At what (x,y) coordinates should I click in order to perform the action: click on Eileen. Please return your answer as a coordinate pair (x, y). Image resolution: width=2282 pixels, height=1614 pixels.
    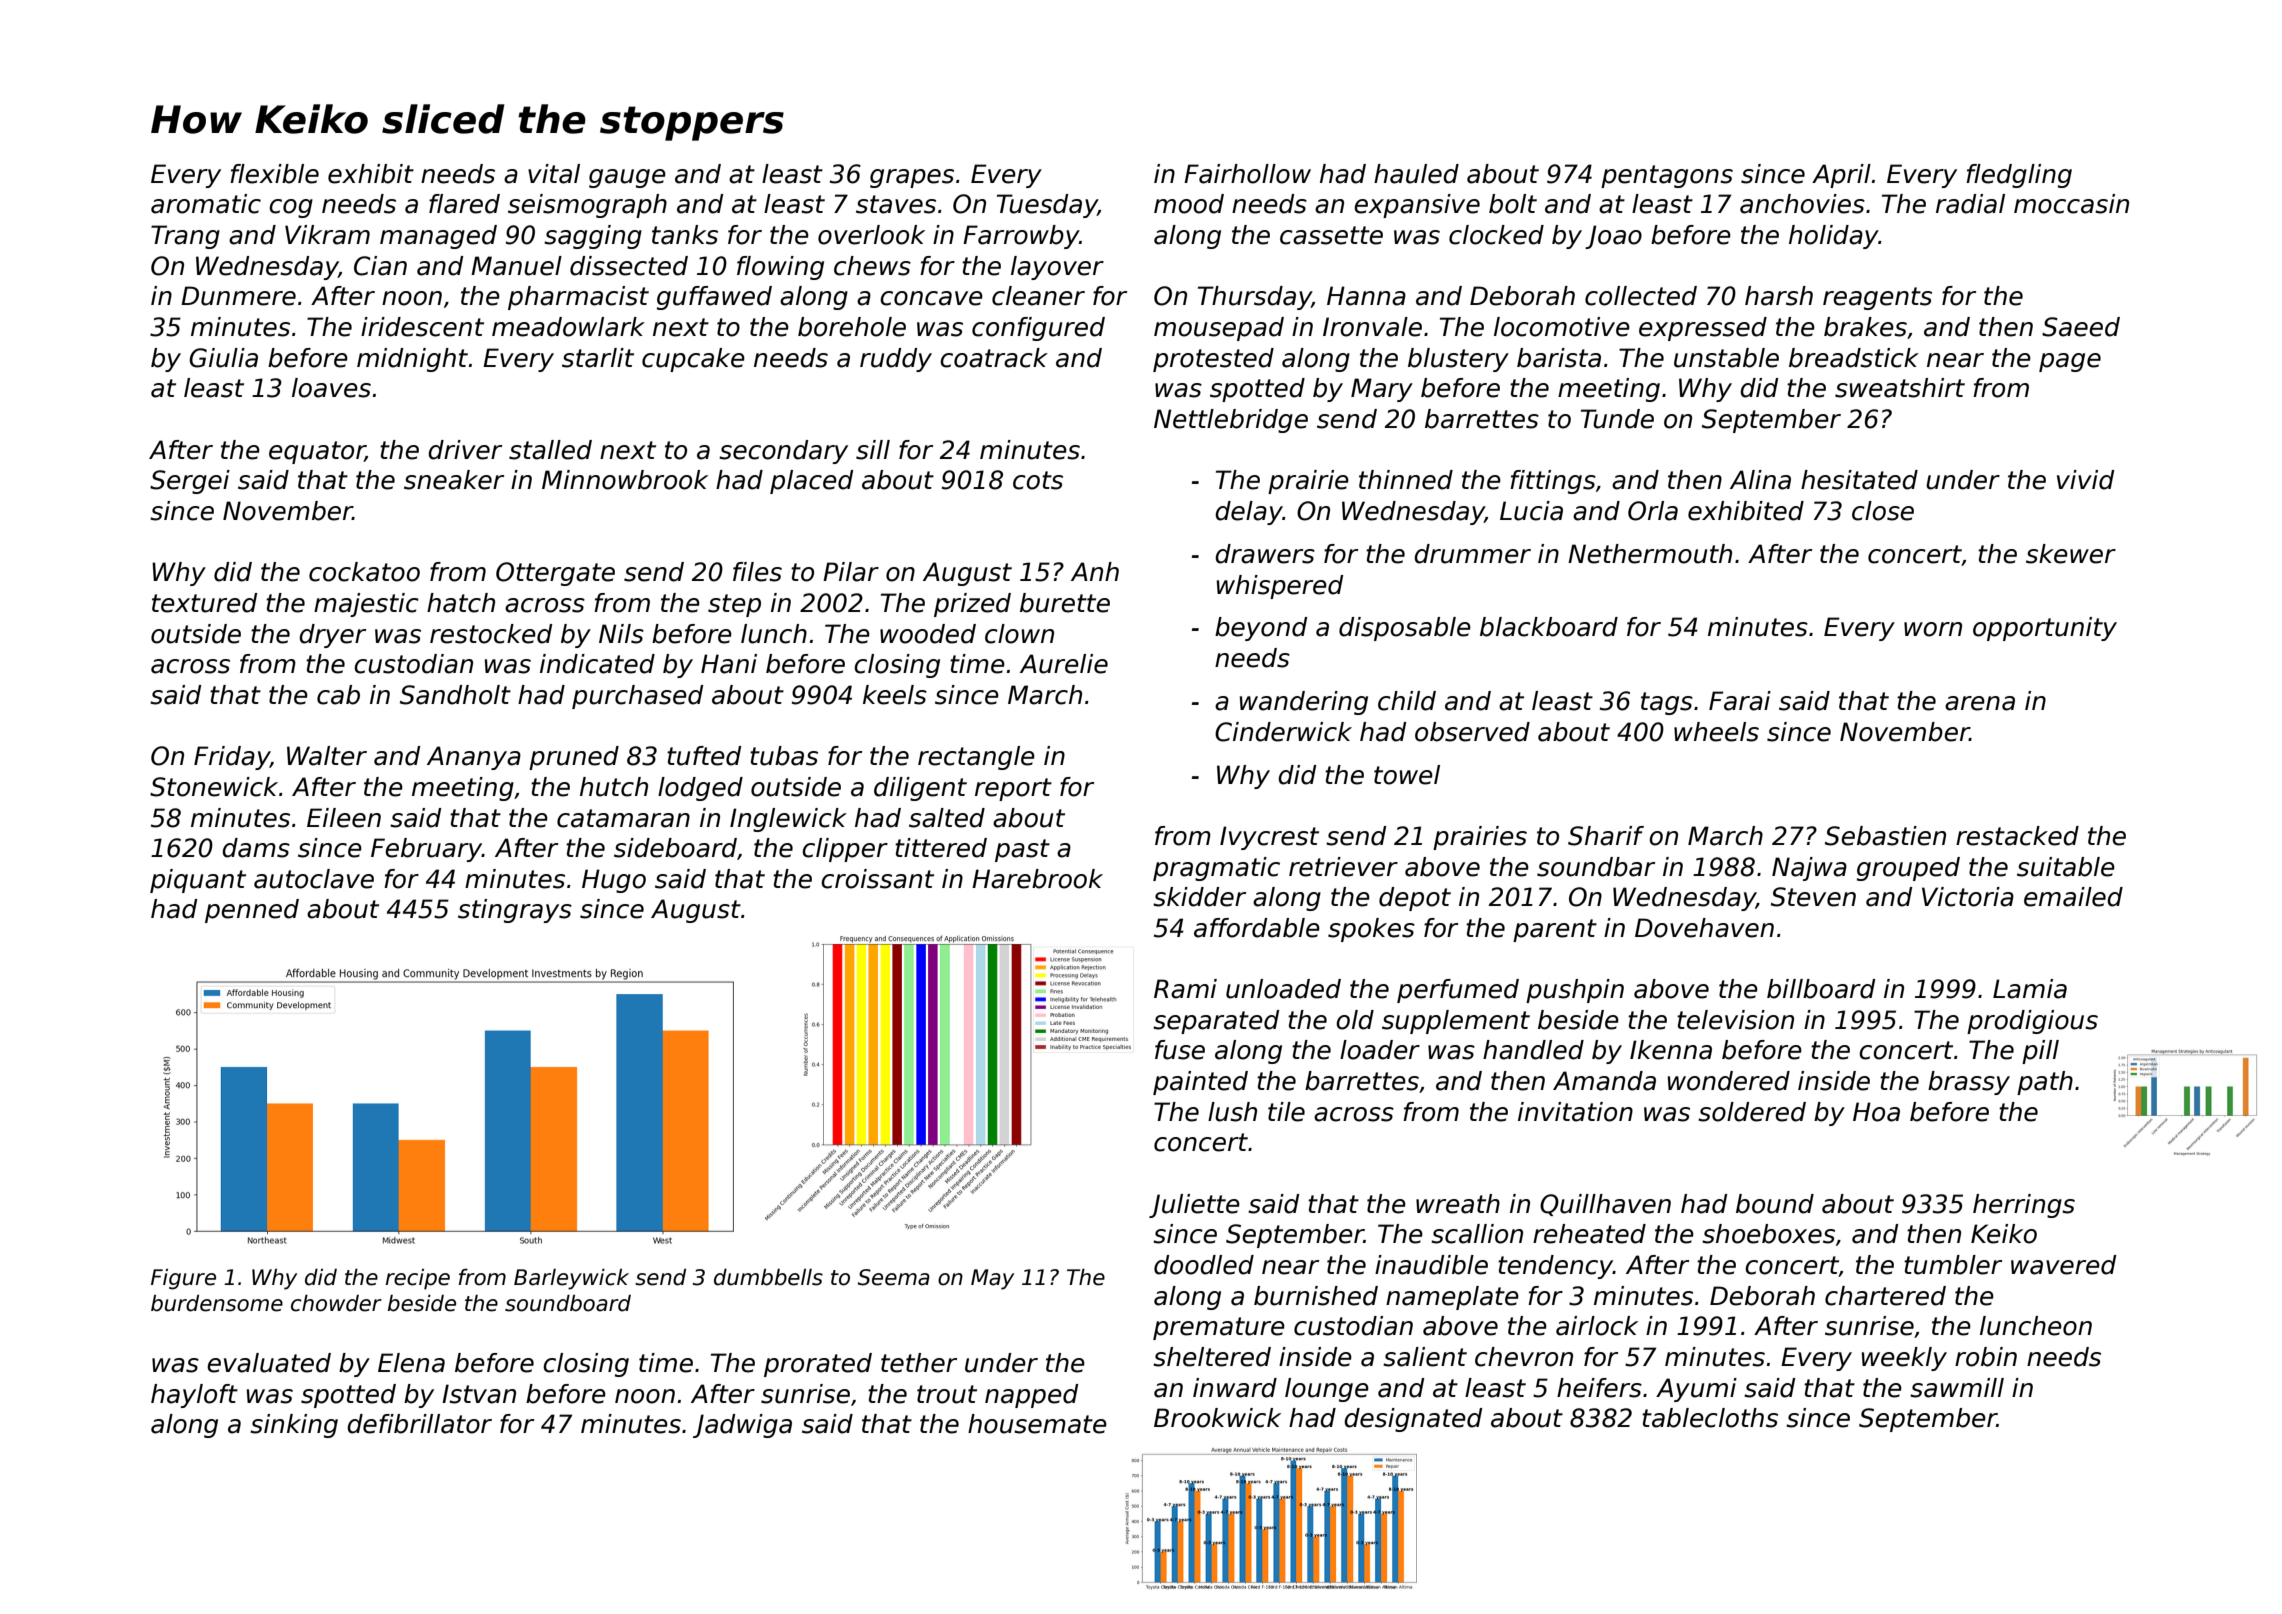
    Looking at the image, I should click on (344, 818).
